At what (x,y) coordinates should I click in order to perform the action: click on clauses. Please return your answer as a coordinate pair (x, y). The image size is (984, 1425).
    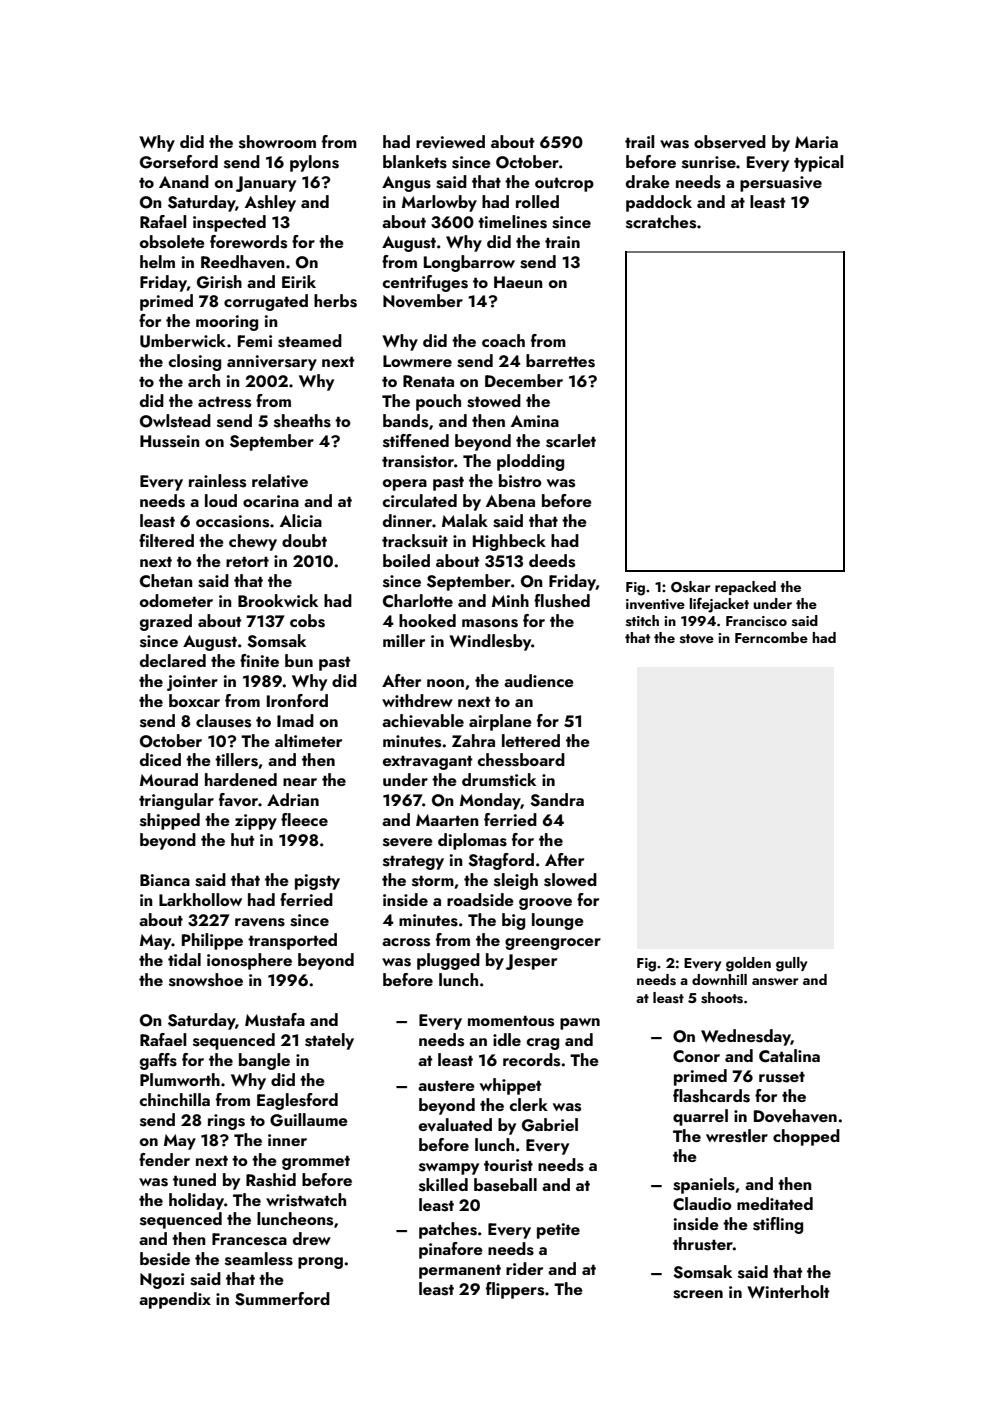
    Looking at the image, I should click on (223, 721).
